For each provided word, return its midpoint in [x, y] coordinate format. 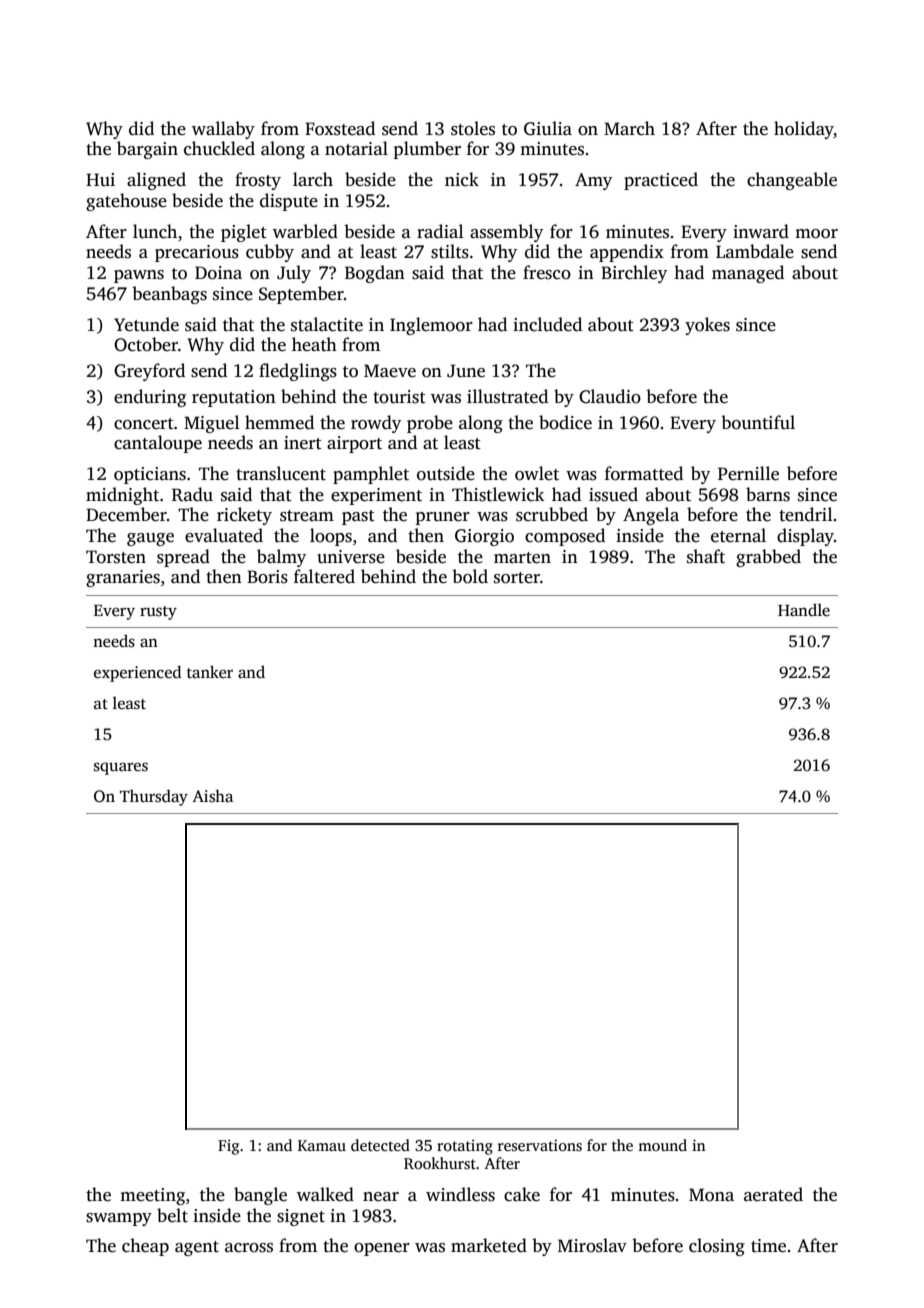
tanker [210, 672]
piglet [244, 233]
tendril [806, 514]
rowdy [376, 424]
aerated [773, 1194]
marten [522, 558]
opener [382, 1249]
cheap [145, 1247]
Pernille [748, 473]
